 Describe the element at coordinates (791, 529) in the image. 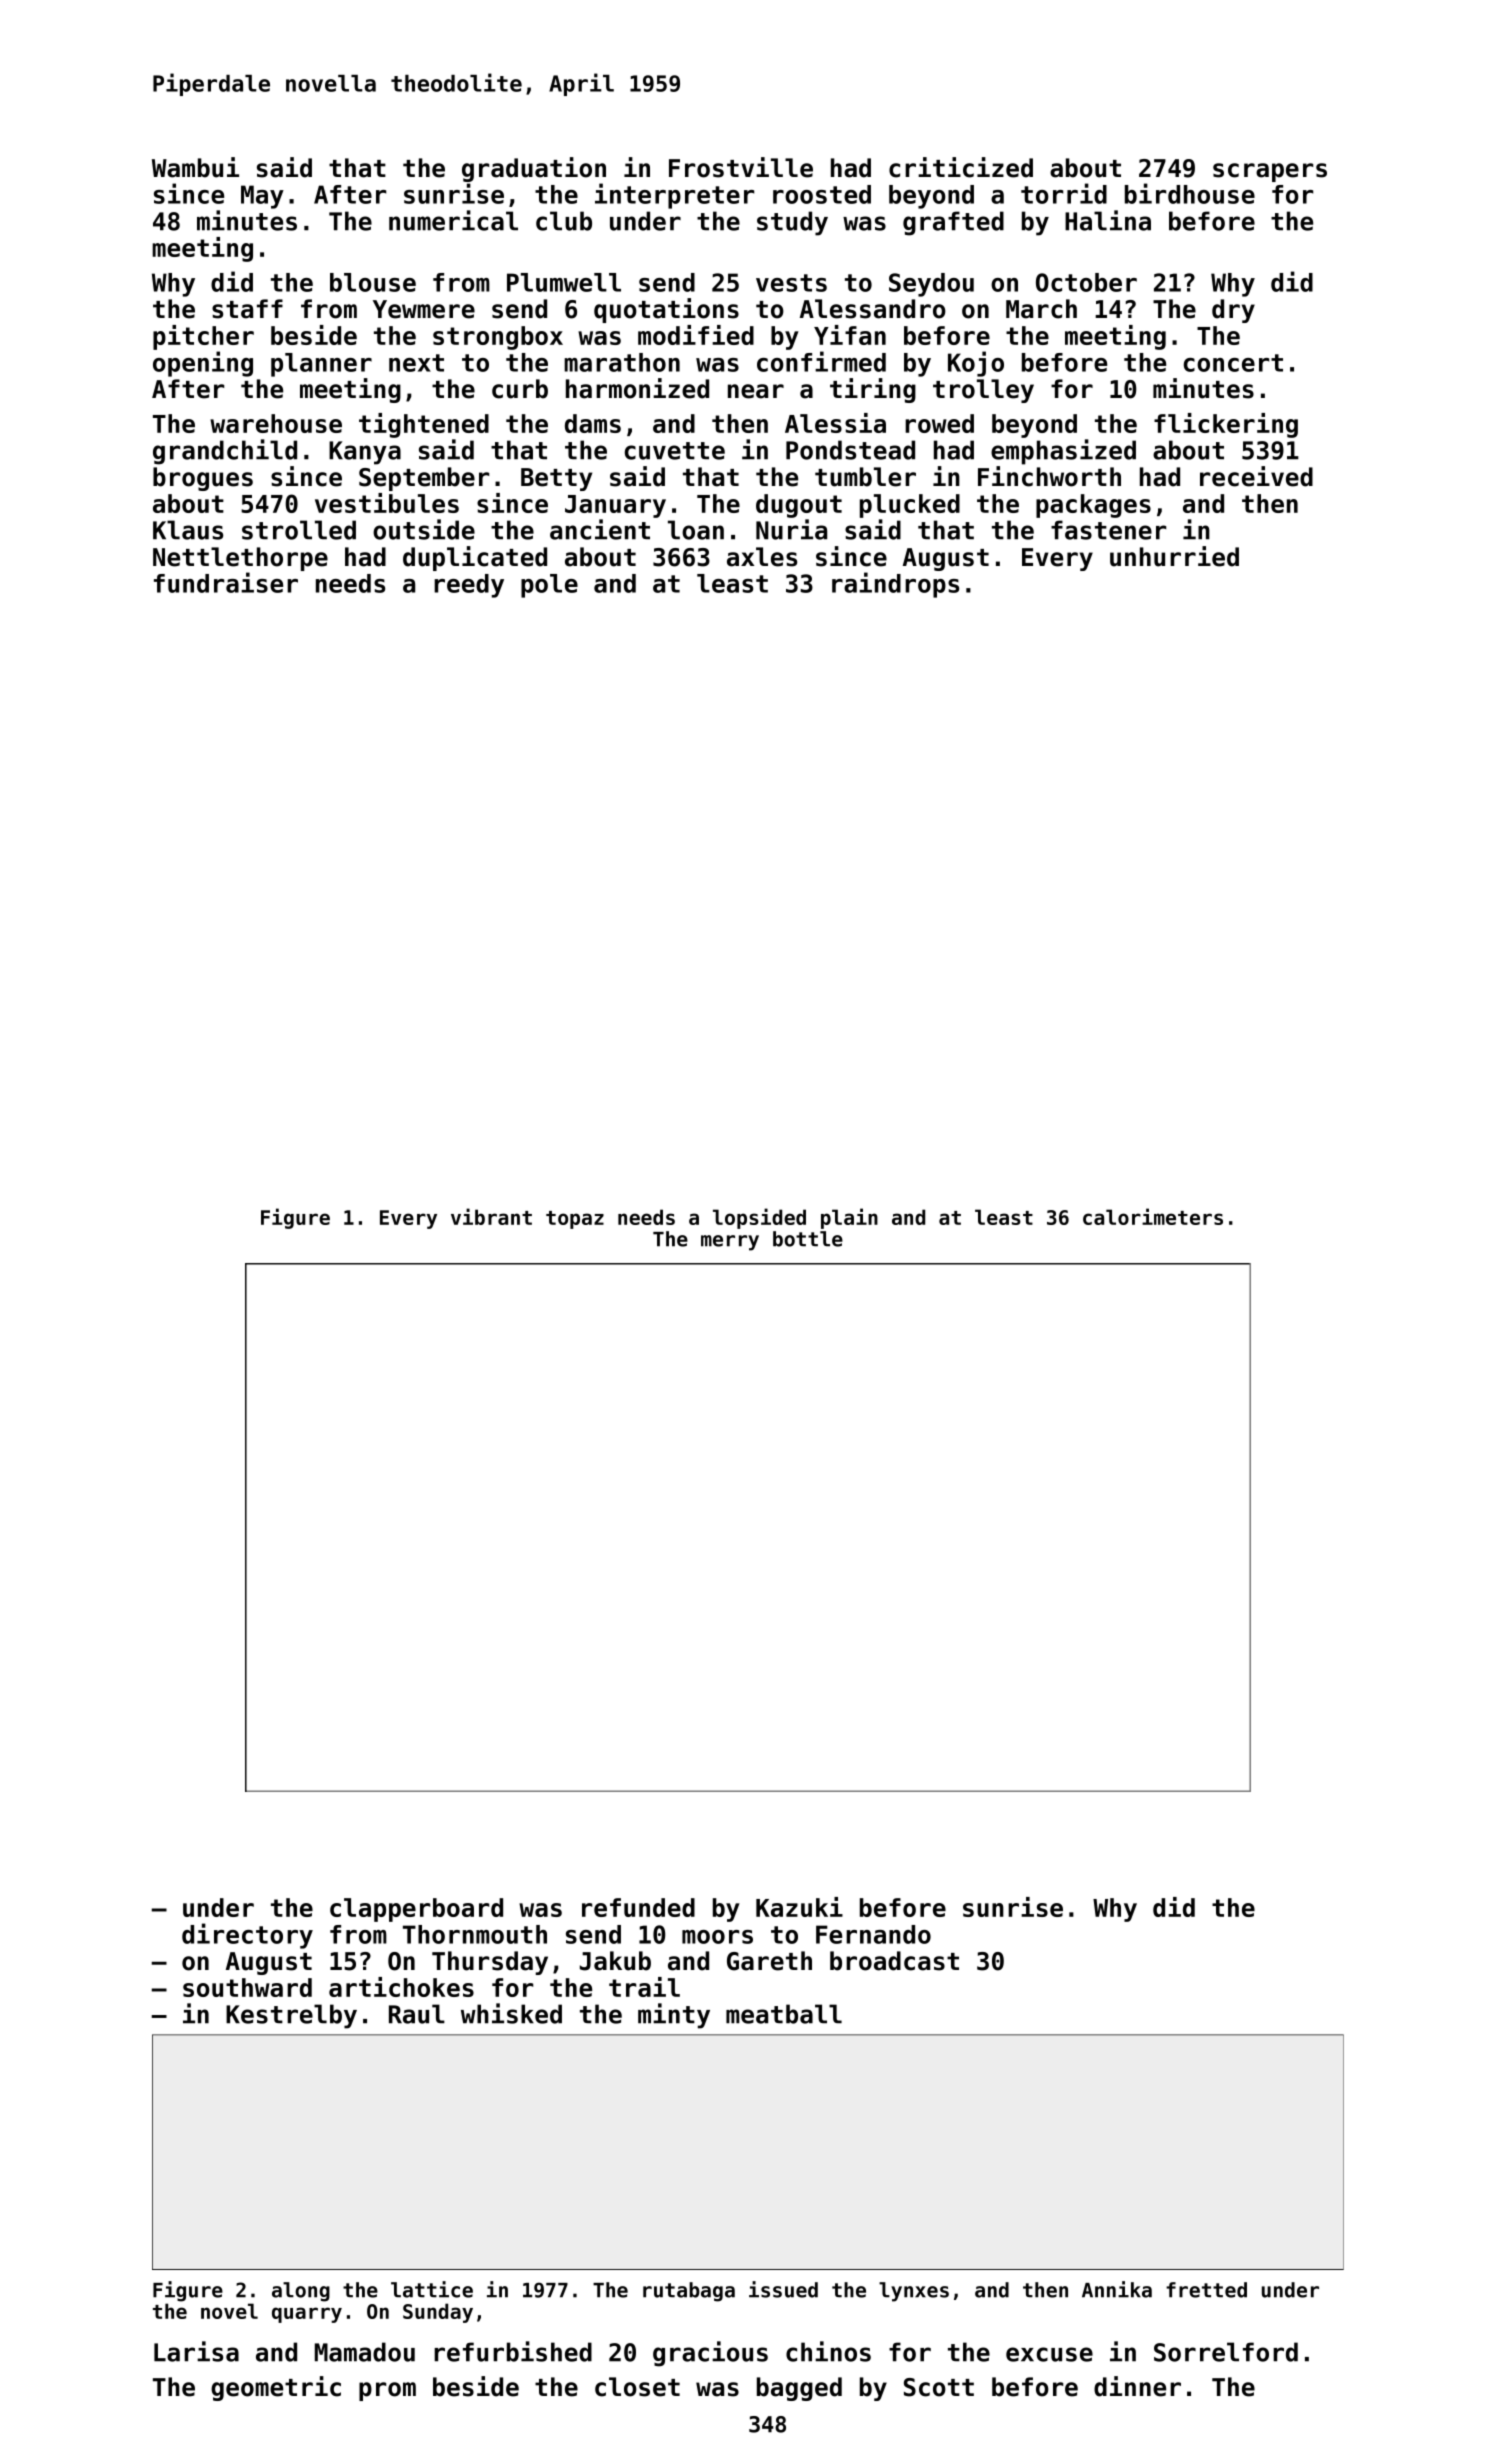

I see `Nuria` at that location.
